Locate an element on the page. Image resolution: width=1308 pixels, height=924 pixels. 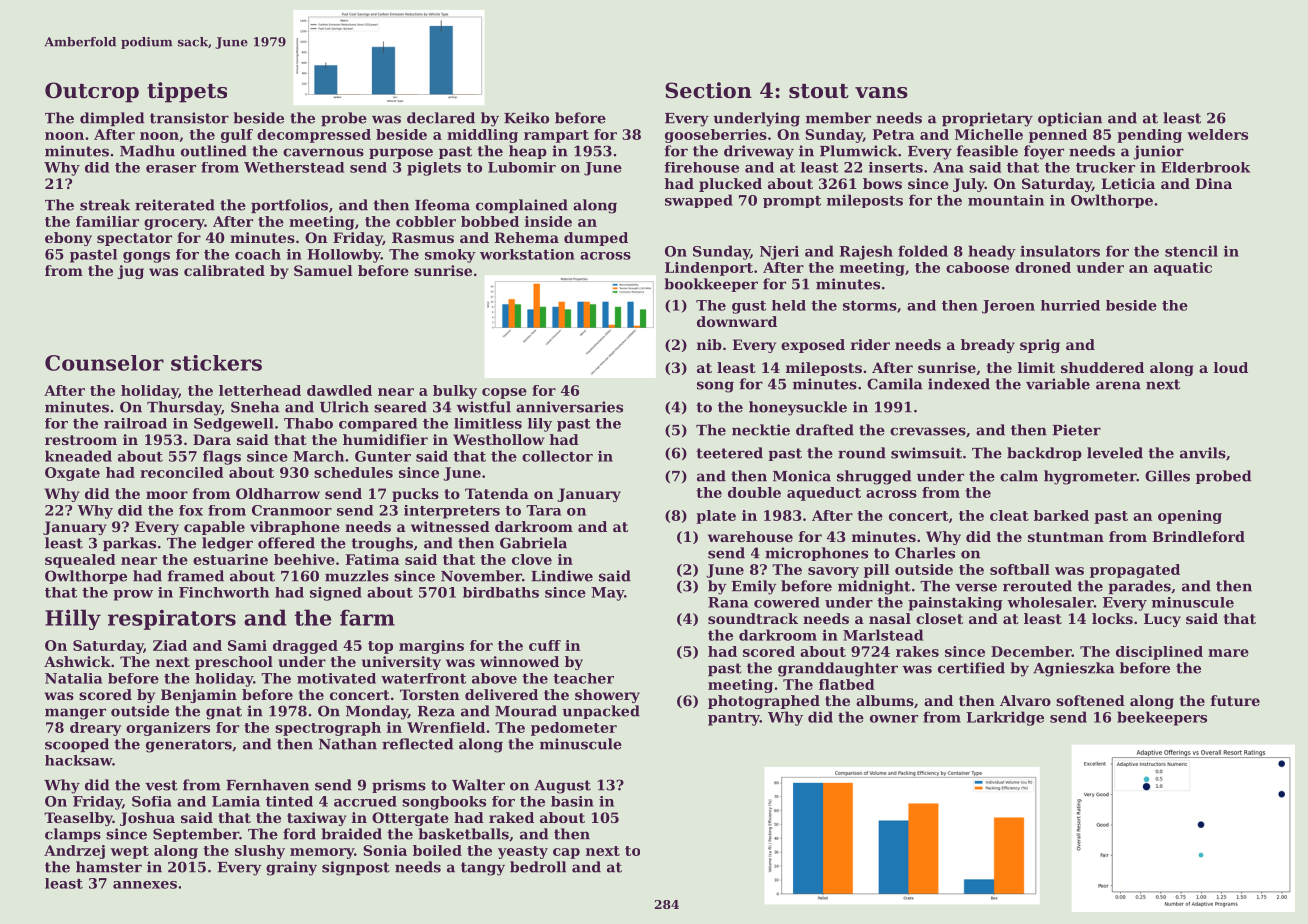
storms is located at coordinates (870, 306).
